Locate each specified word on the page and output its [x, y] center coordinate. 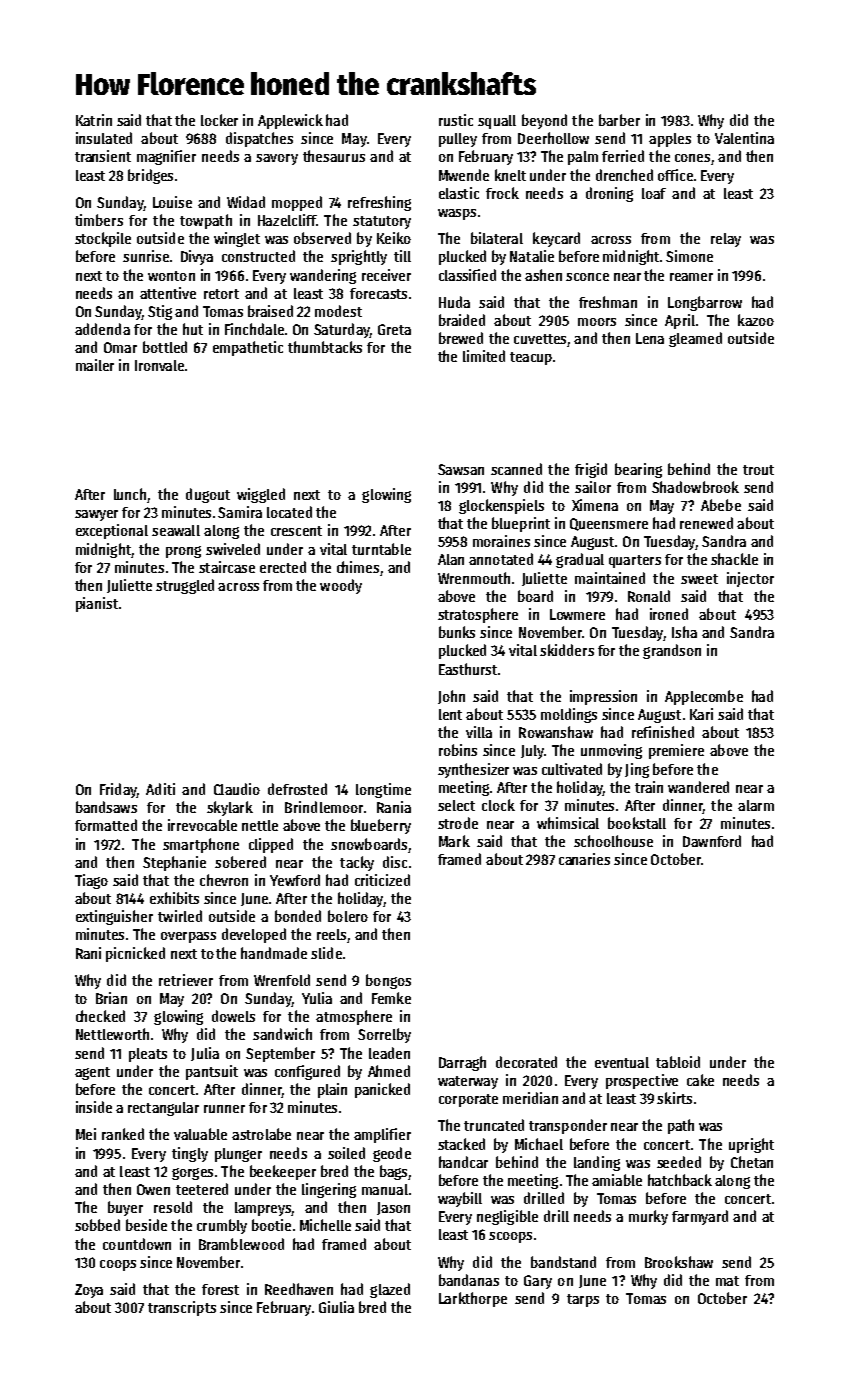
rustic [456, 120]
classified [467, 275]
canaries [584, 859]
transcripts [182, 1308]
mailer [95, 365]
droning [609, 194]
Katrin [94, 120]
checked [100, 1016]
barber [619, 120]
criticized [382, 880]
